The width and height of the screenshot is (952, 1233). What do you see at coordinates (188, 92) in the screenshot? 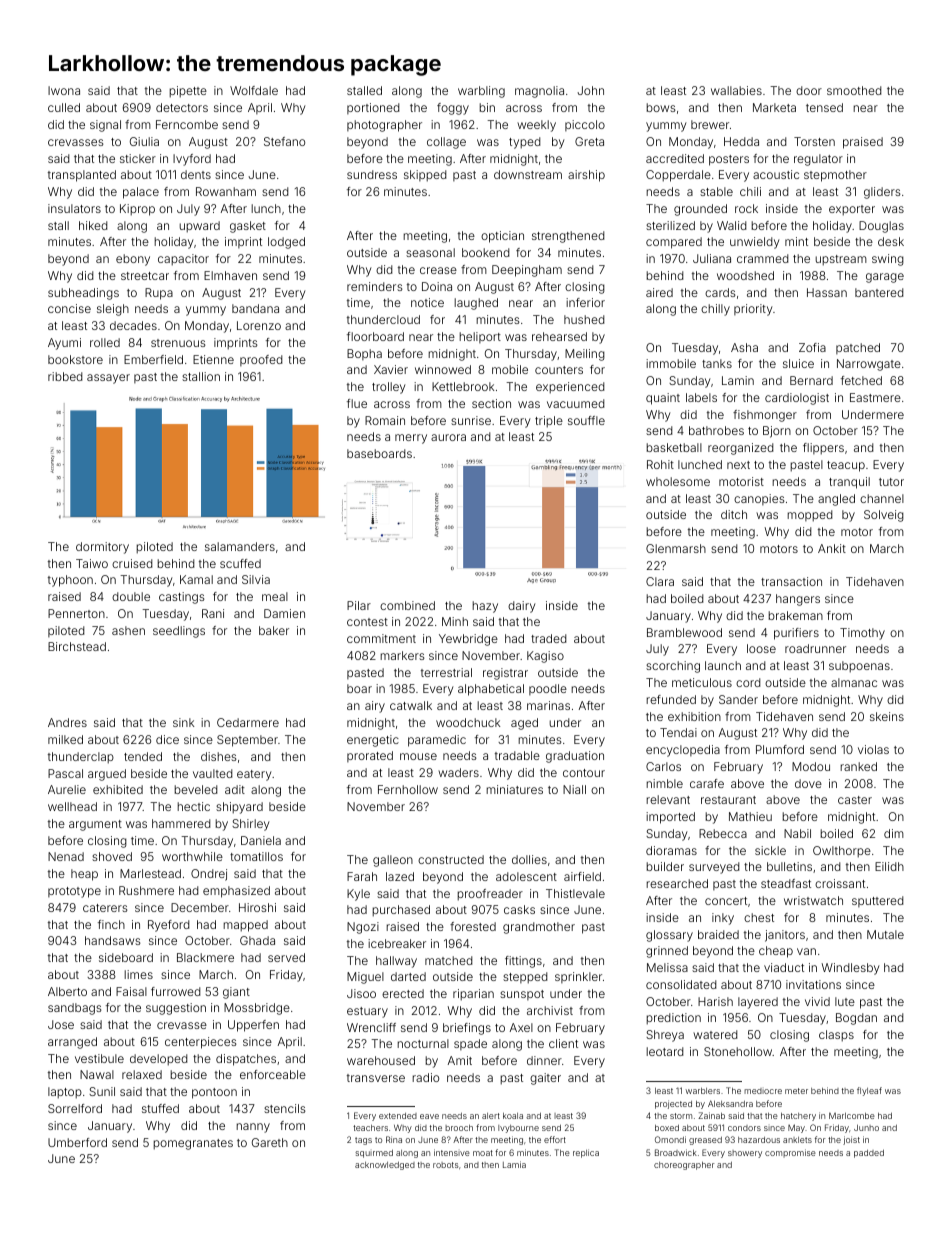
I see `pipette` at bounding box center [188, 92].
